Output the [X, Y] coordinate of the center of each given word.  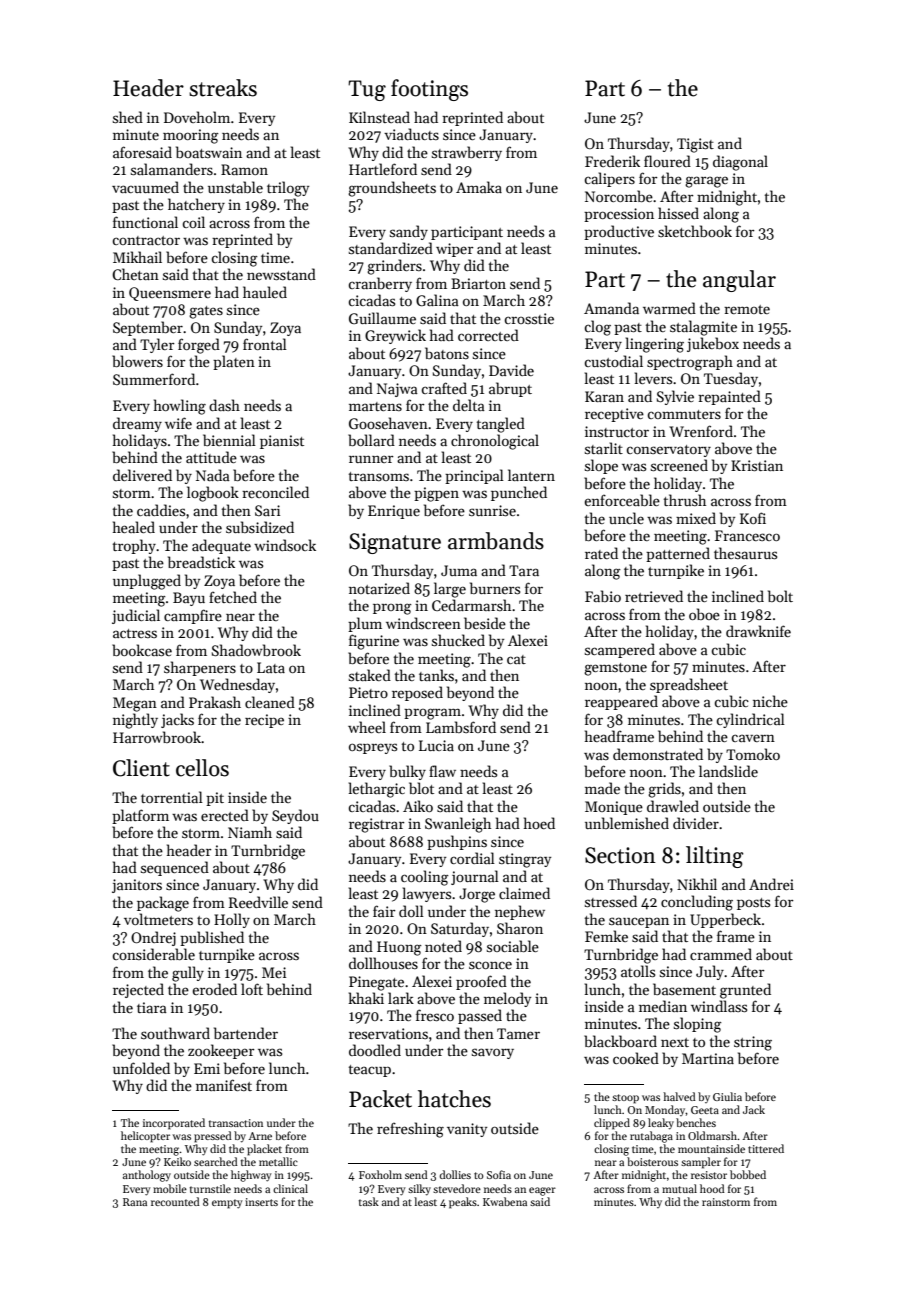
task [369, 1201]
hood [712, 1188]
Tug [367, 90]
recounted [175, 1201]
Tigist [695, 145]
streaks [223, 88]
